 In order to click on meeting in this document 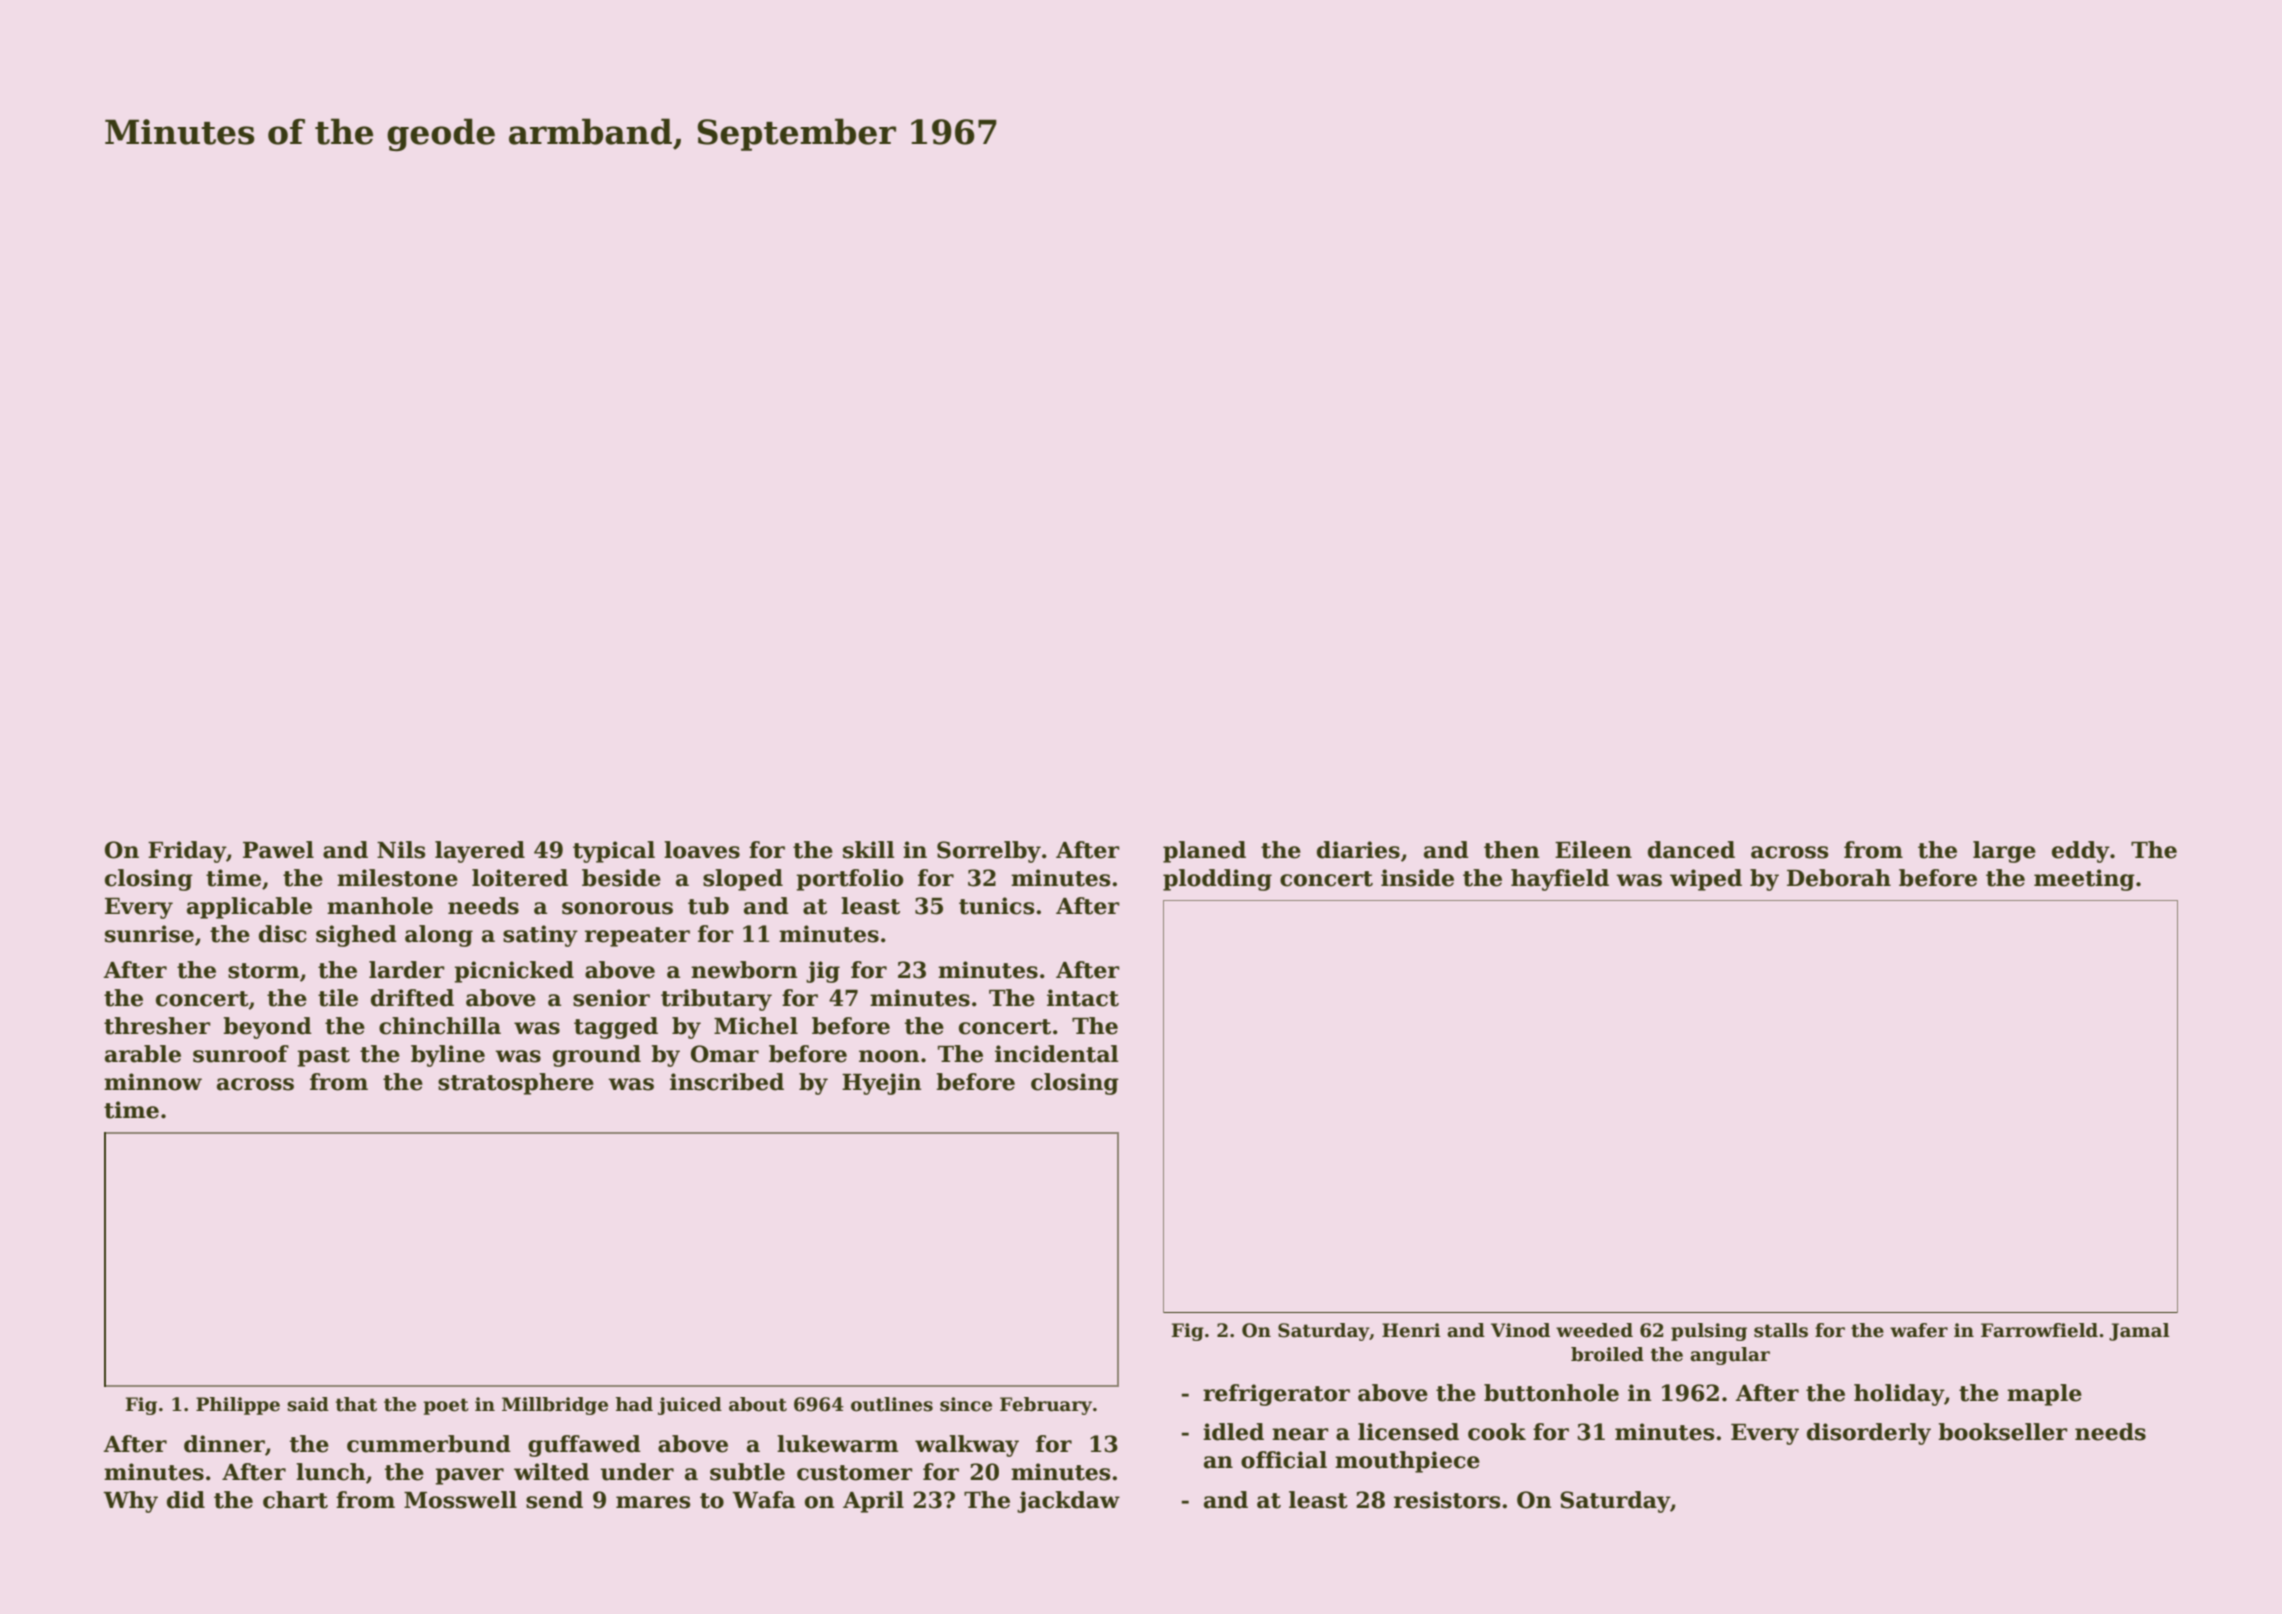, I will do `click(2084, 880)`.
